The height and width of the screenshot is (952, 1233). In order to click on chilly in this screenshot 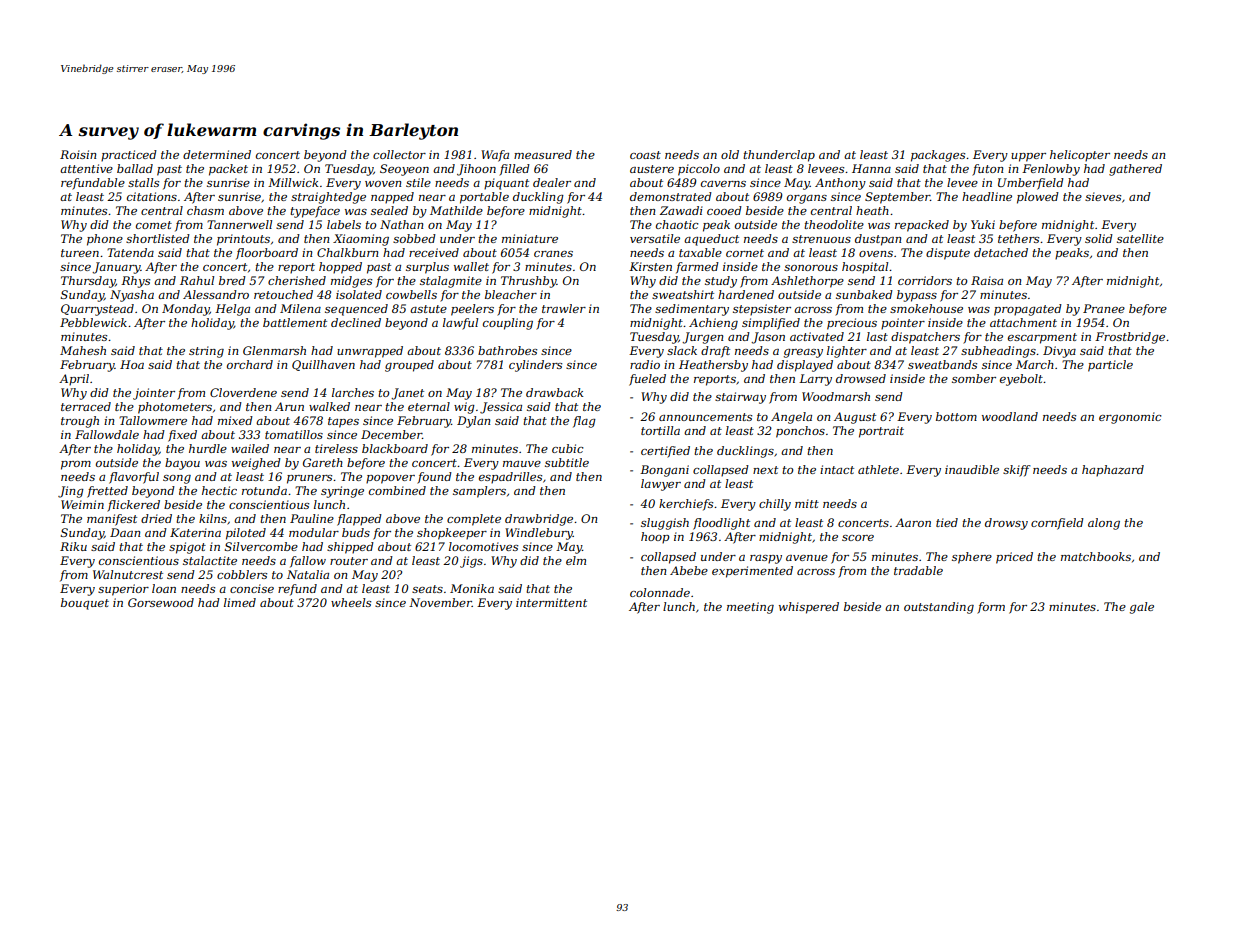, I will do `click(775, 505)`.
